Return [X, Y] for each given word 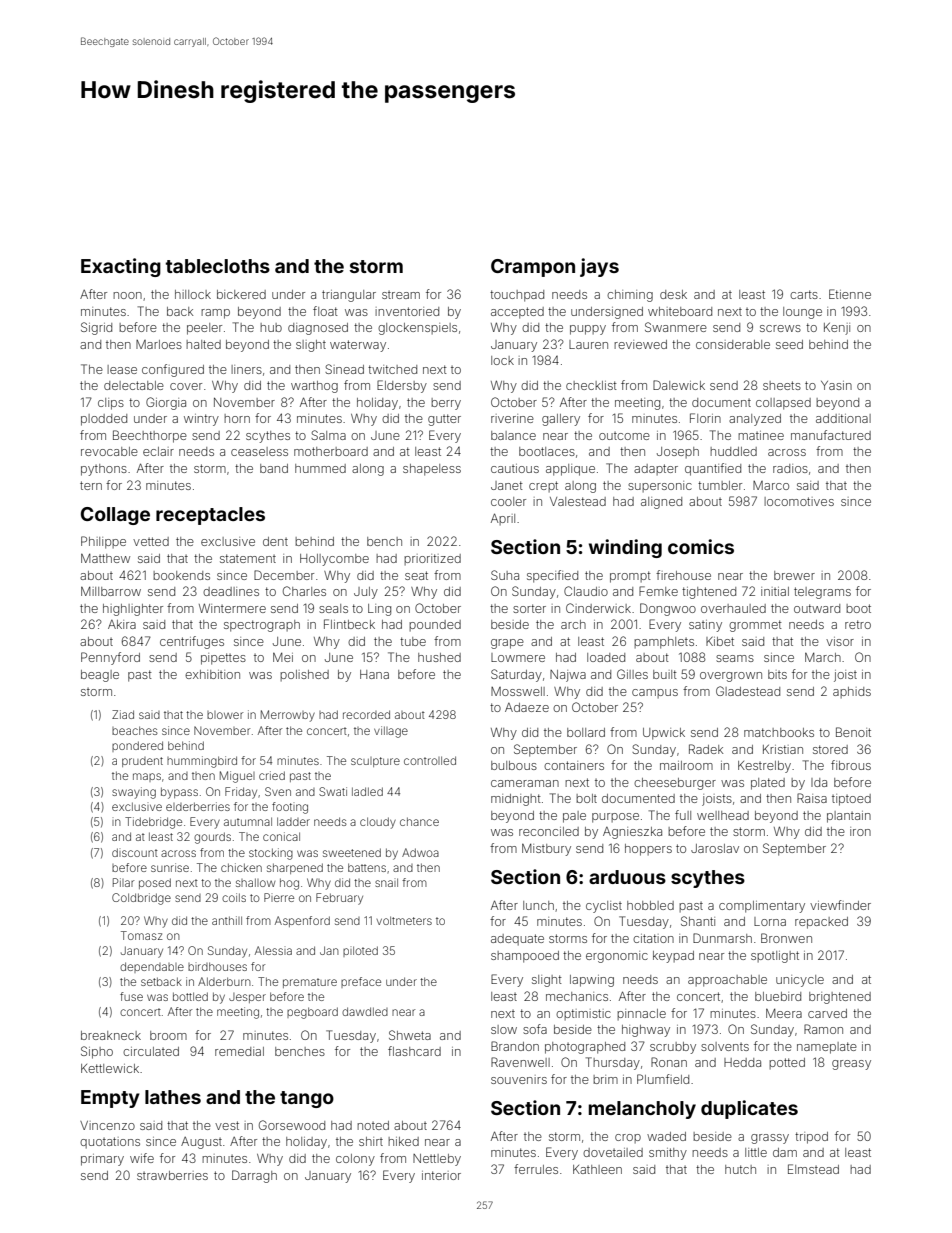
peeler [204, 329]
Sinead [344, 369]
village [391, 732]
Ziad [123, 714]
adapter [656, 469]
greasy [851, 1065]
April [503, 519]
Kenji [837, 329]
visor [840, 641]
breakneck [111, 1035]
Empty [110, 1099]
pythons [104, 470]
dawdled [365, 1011]
